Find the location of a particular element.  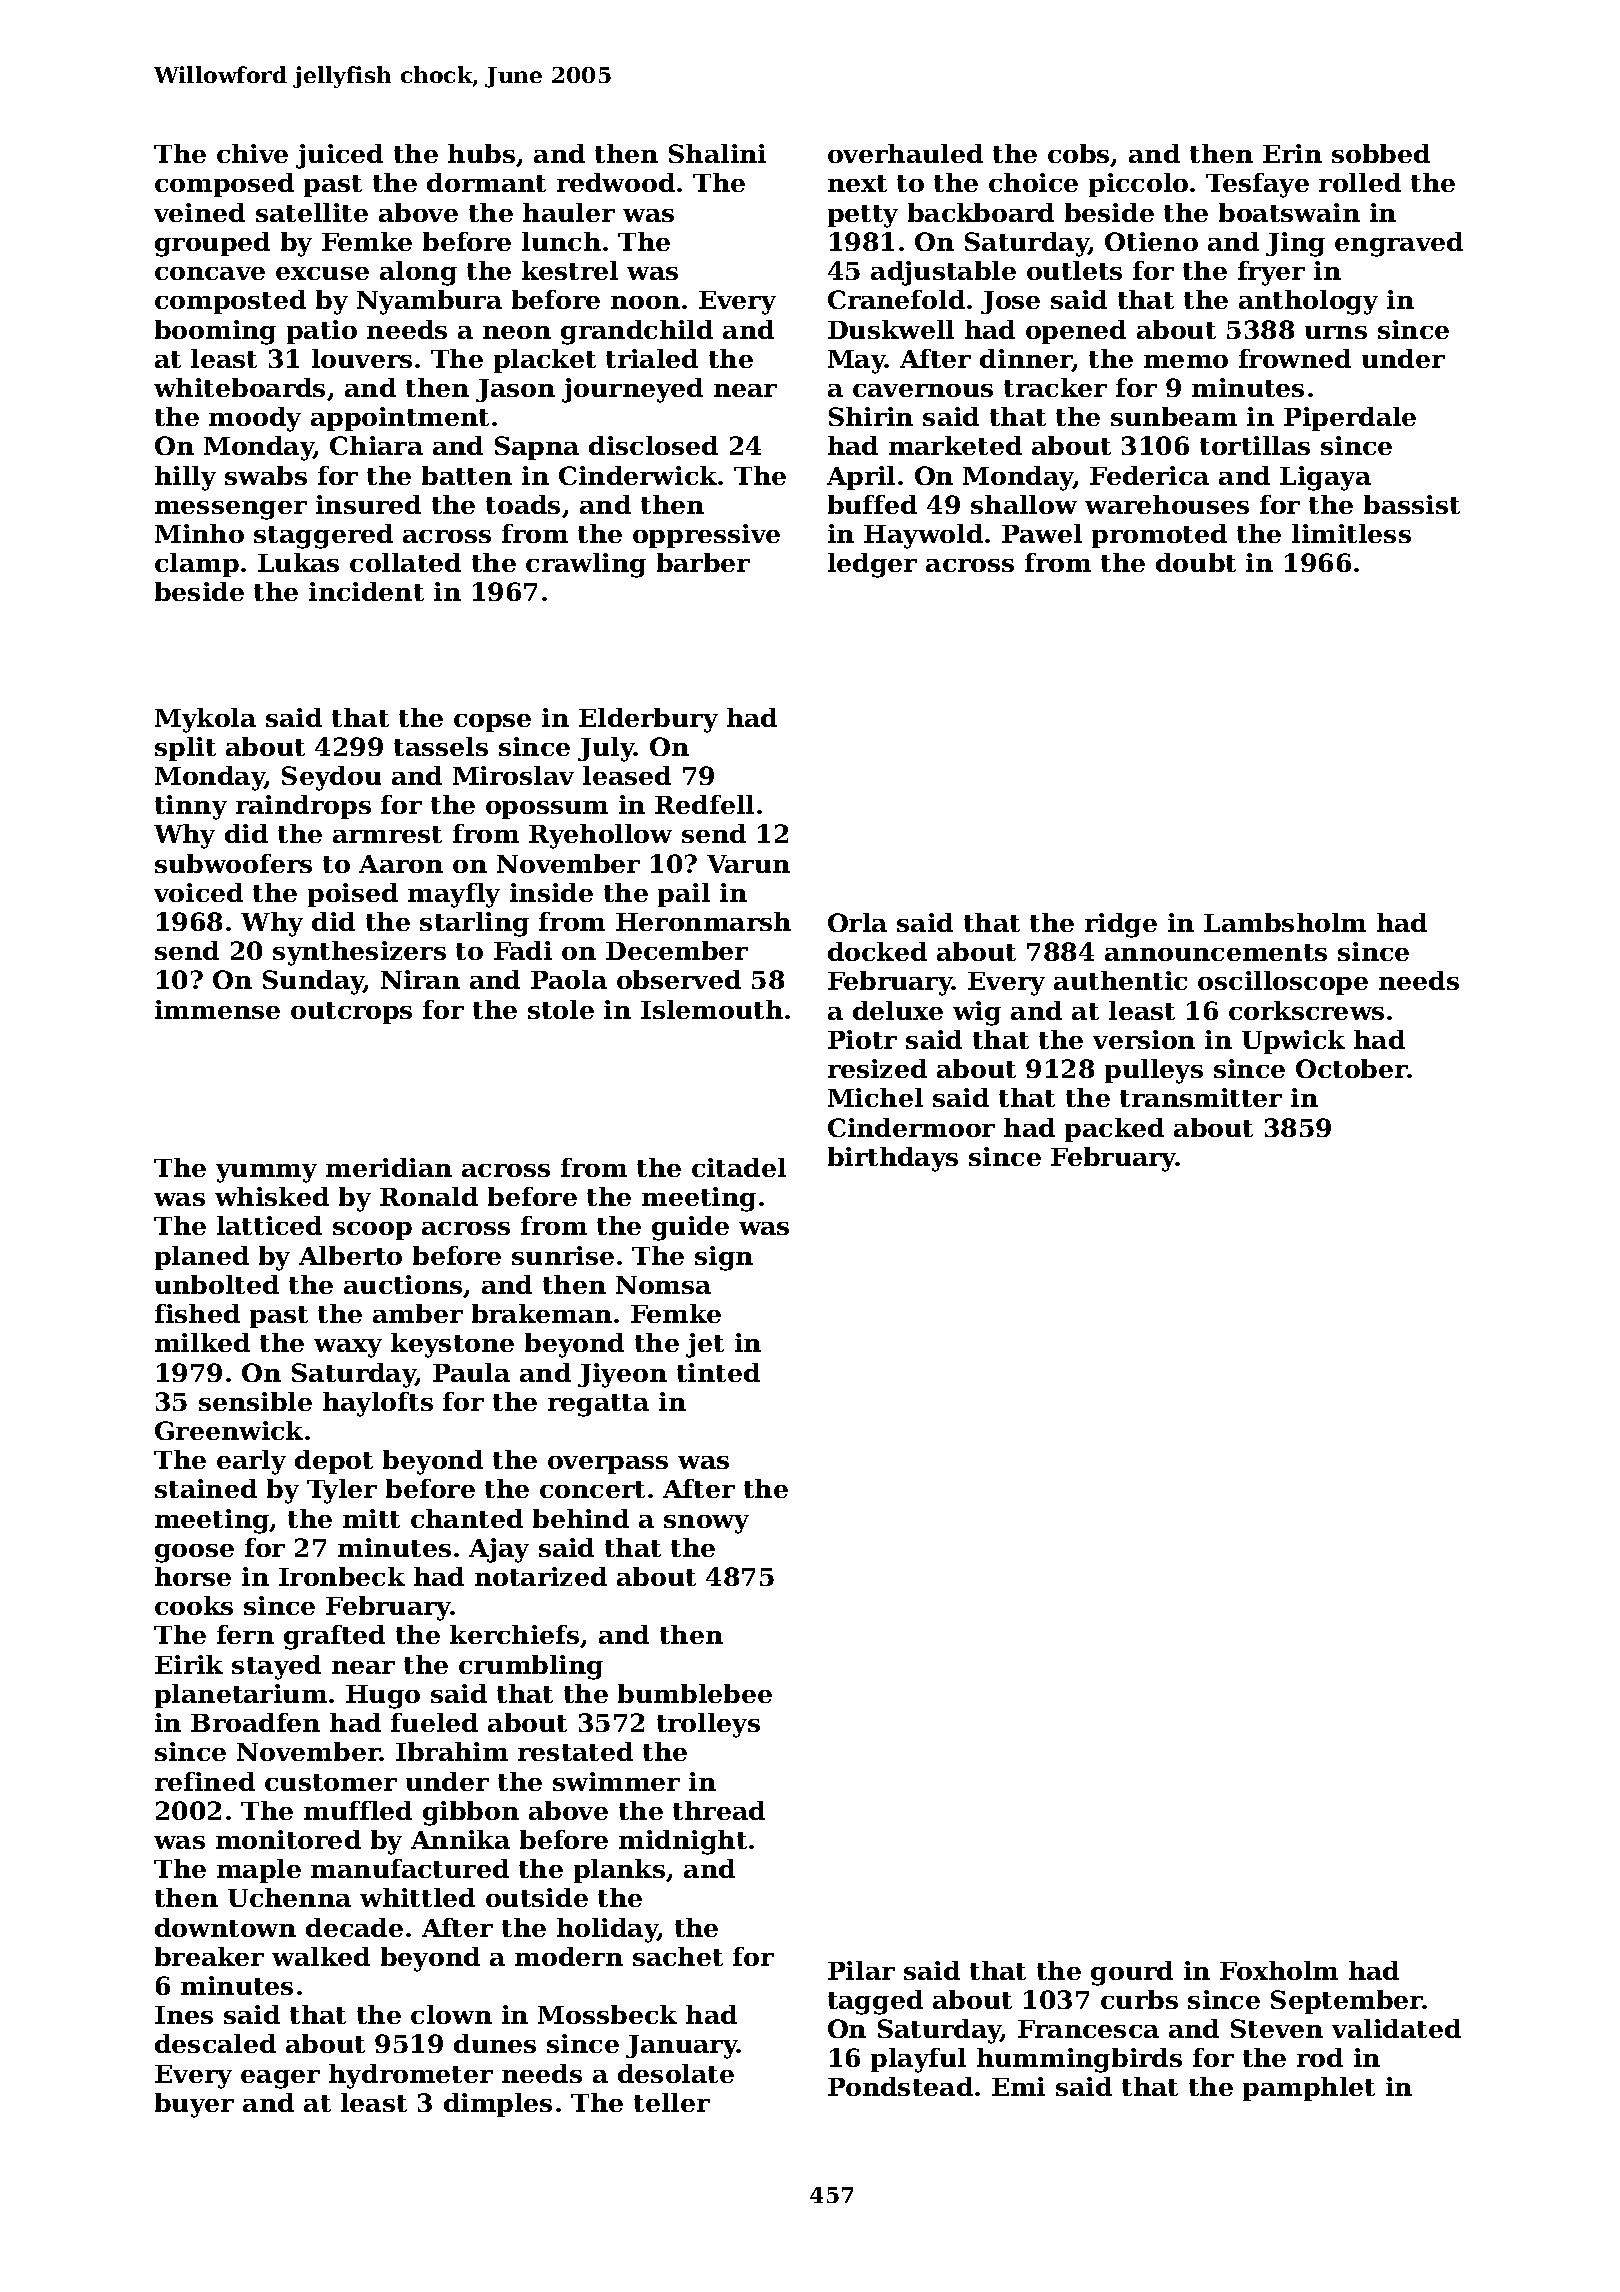

insured is located at coordinates (368, 504).
